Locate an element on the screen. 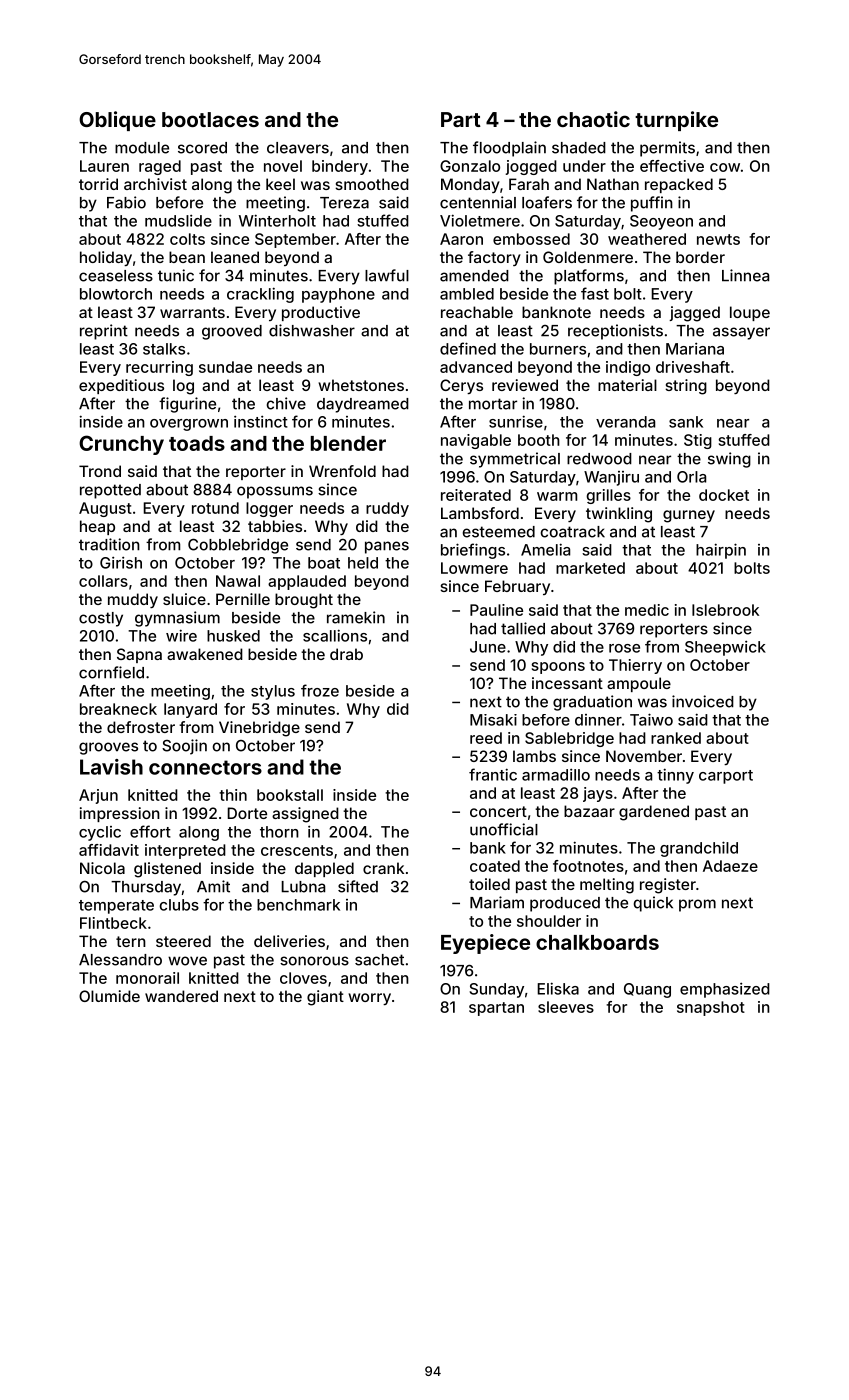  repotted is located at coordinates (110, 491).
